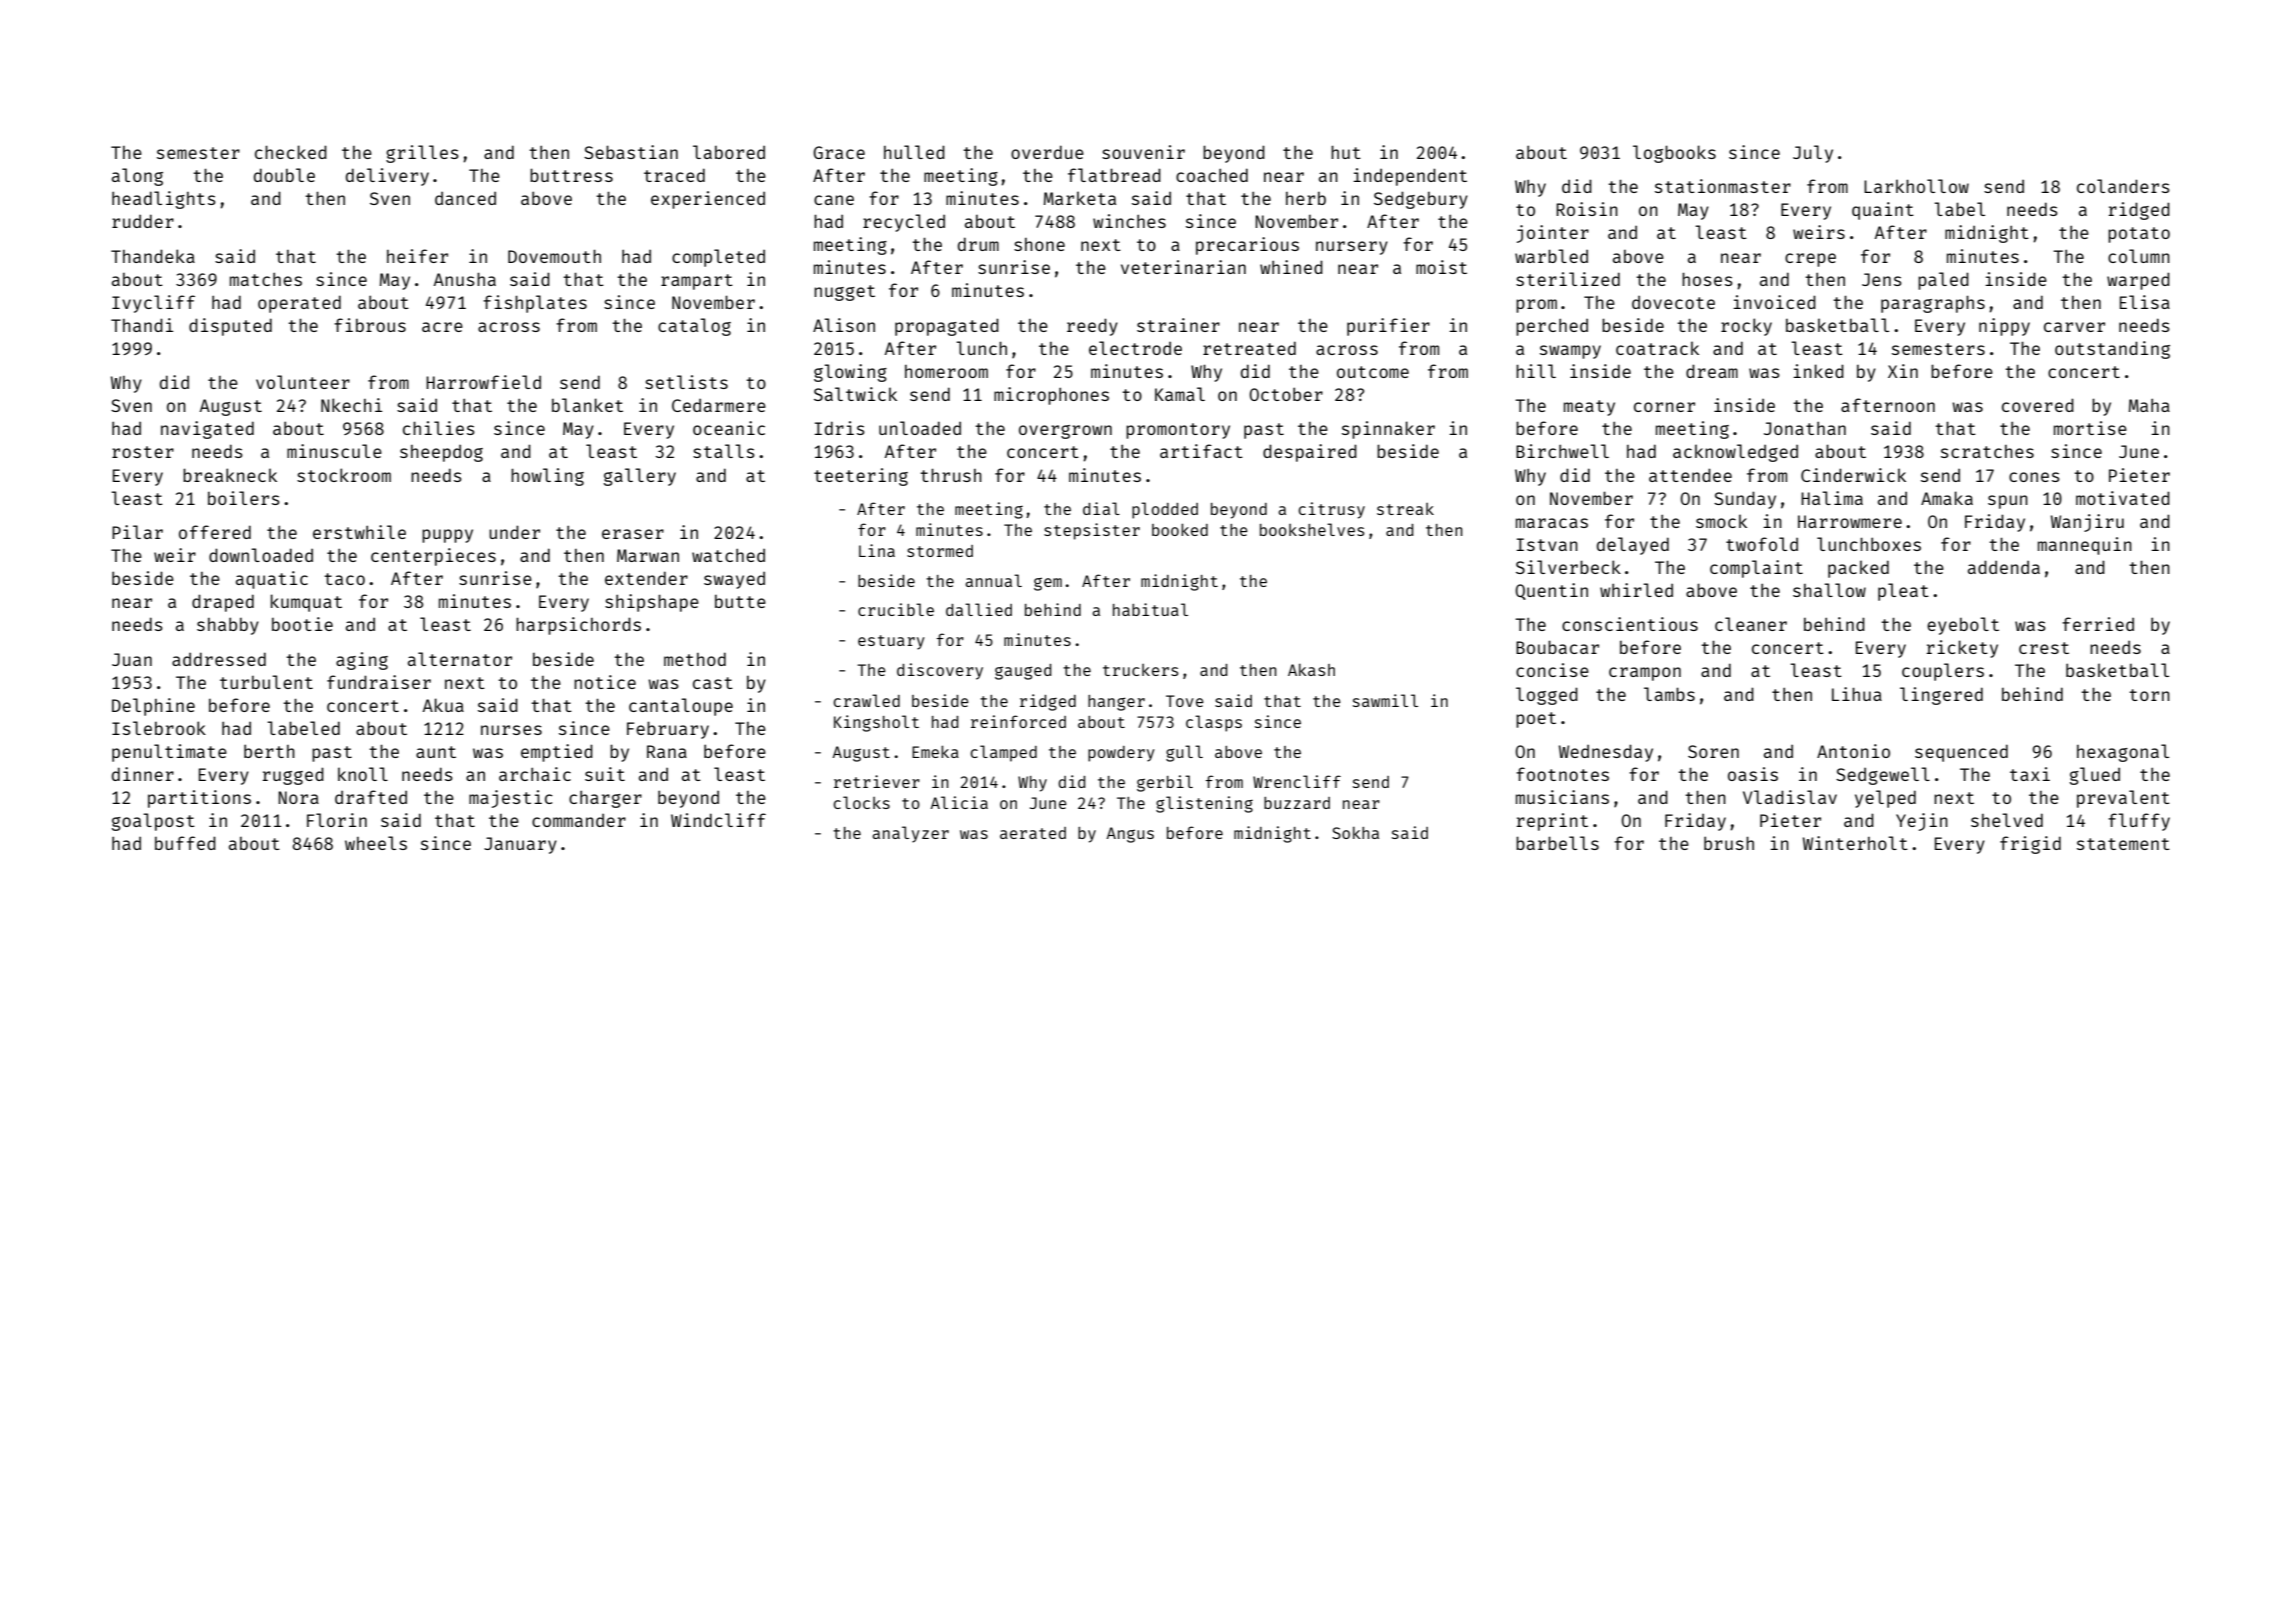  I want to click on Sebastian, so click(631, 152).
